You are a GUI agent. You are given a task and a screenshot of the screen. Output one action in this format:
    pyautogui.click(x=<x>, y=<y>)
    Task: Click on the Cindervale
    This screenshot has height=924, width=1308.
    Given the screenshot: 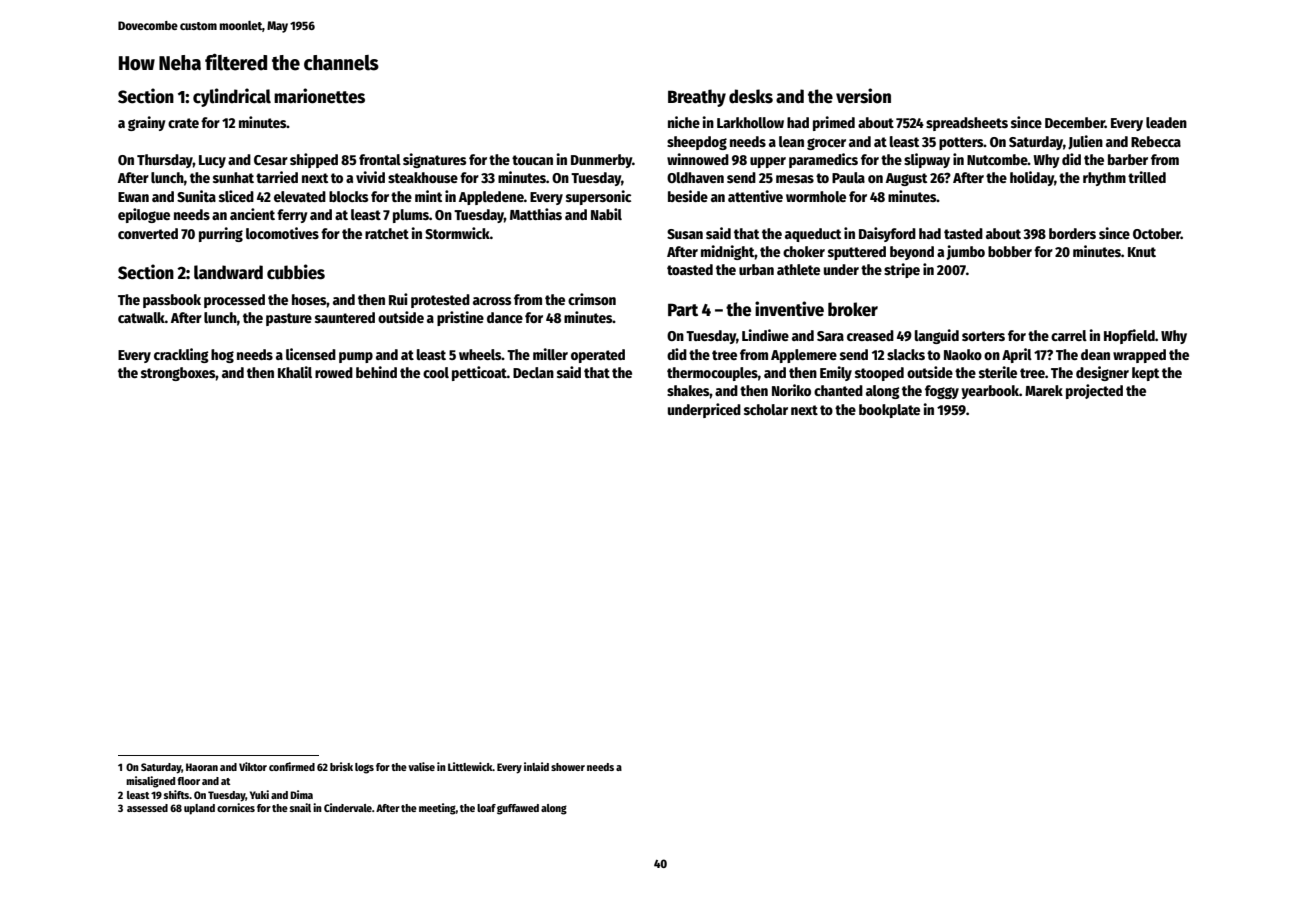 What is the action you would take?
    pyautogui.click(x=348, y=807)
